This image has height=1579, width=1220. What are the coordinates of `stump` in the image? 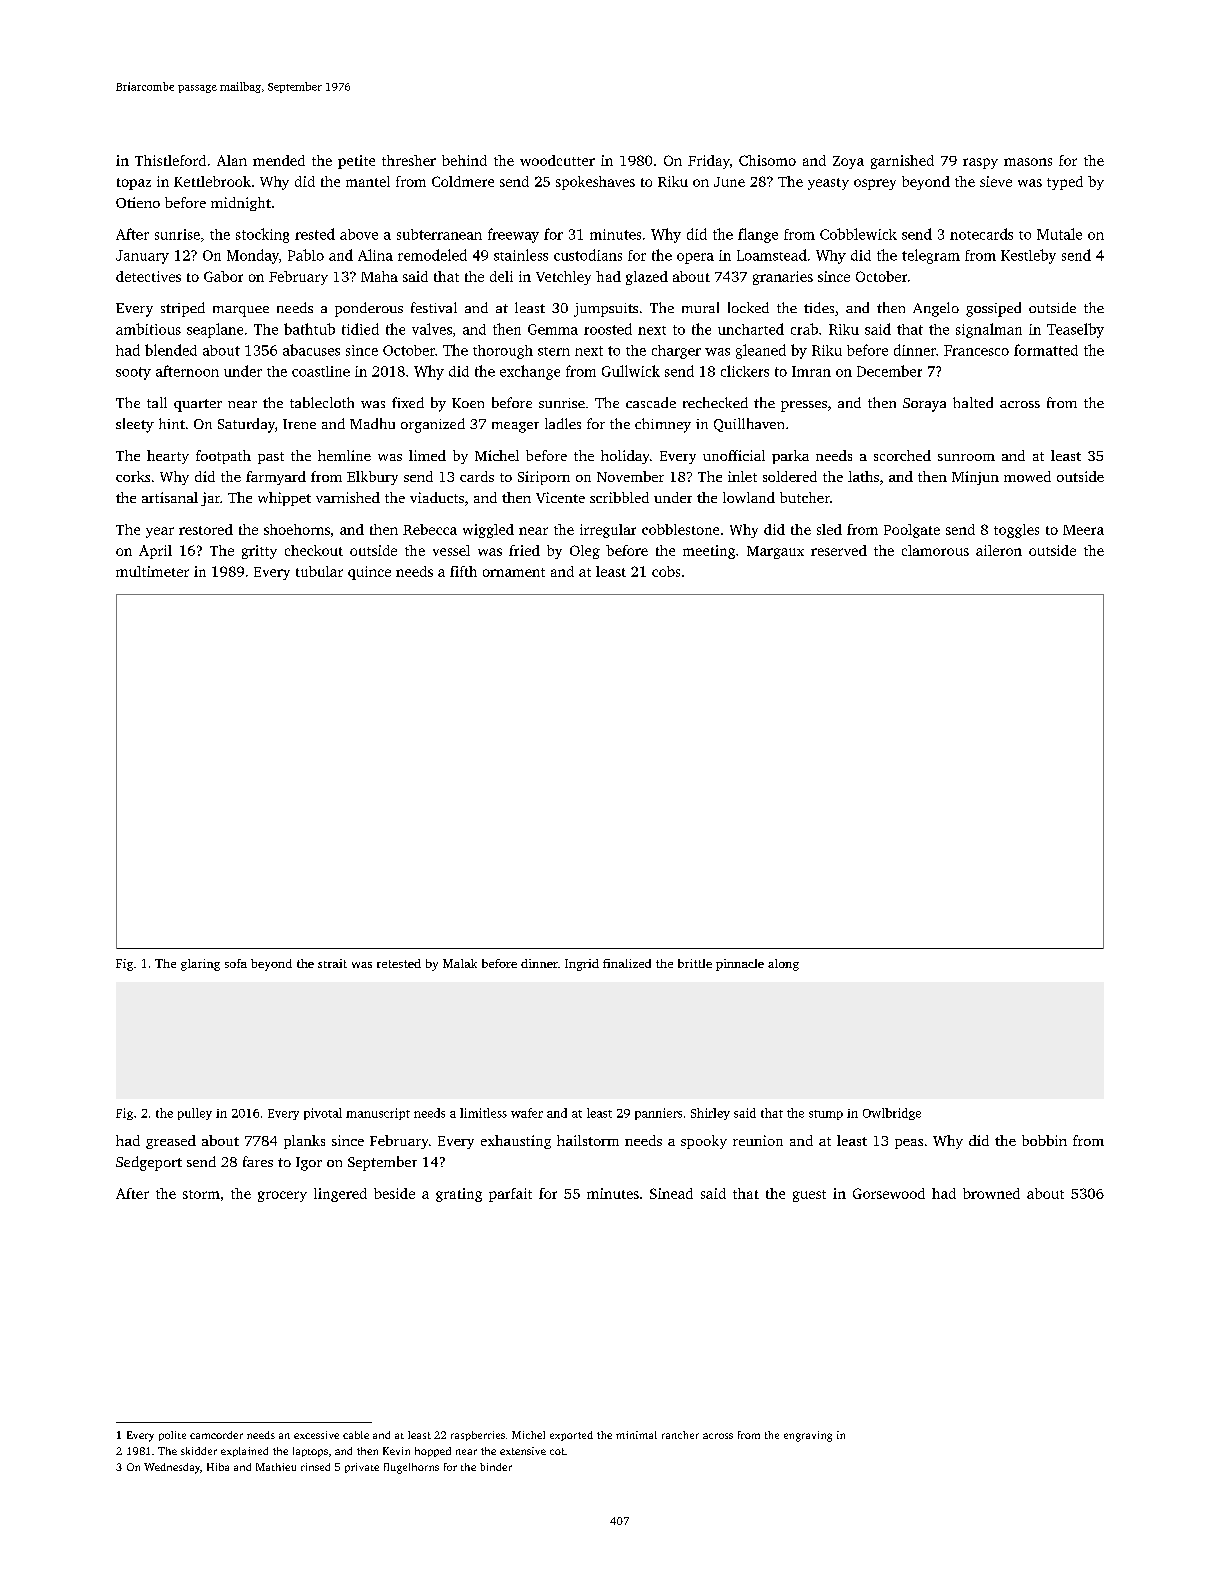 It's located at (826, 1115).
